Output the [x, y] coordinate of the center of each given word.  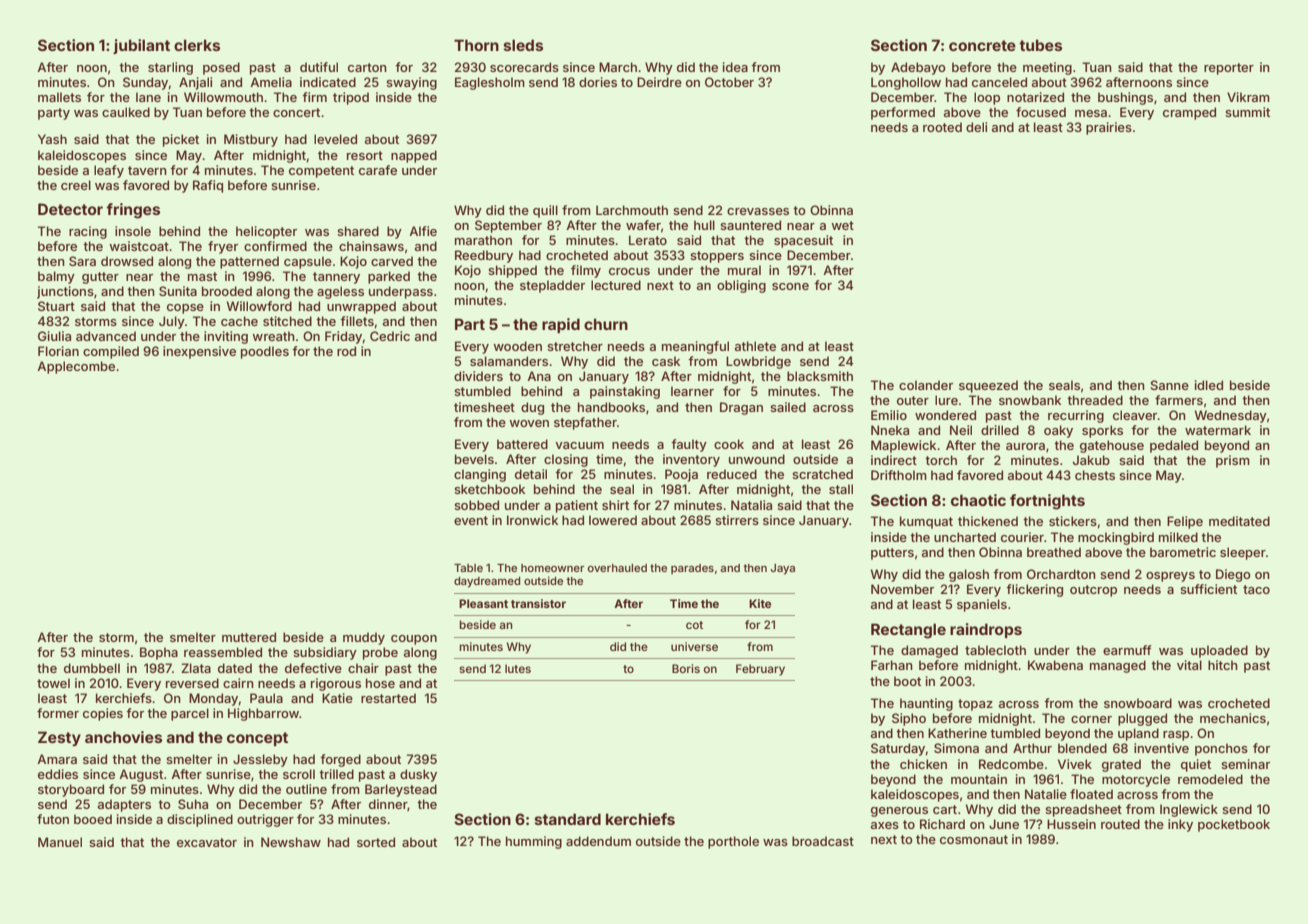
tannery [336, 278]
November [902, 589]
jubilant [141, 46]
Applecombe [76, 367]
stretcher [575, 346]
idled [1209, 385]
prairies [1109, 128]
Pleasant [483, 603]
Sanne [1170, 385]
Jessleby [260, 760]
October [729, 82]
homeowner [552, 568]
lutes [518, 668]
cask [666, 361]
